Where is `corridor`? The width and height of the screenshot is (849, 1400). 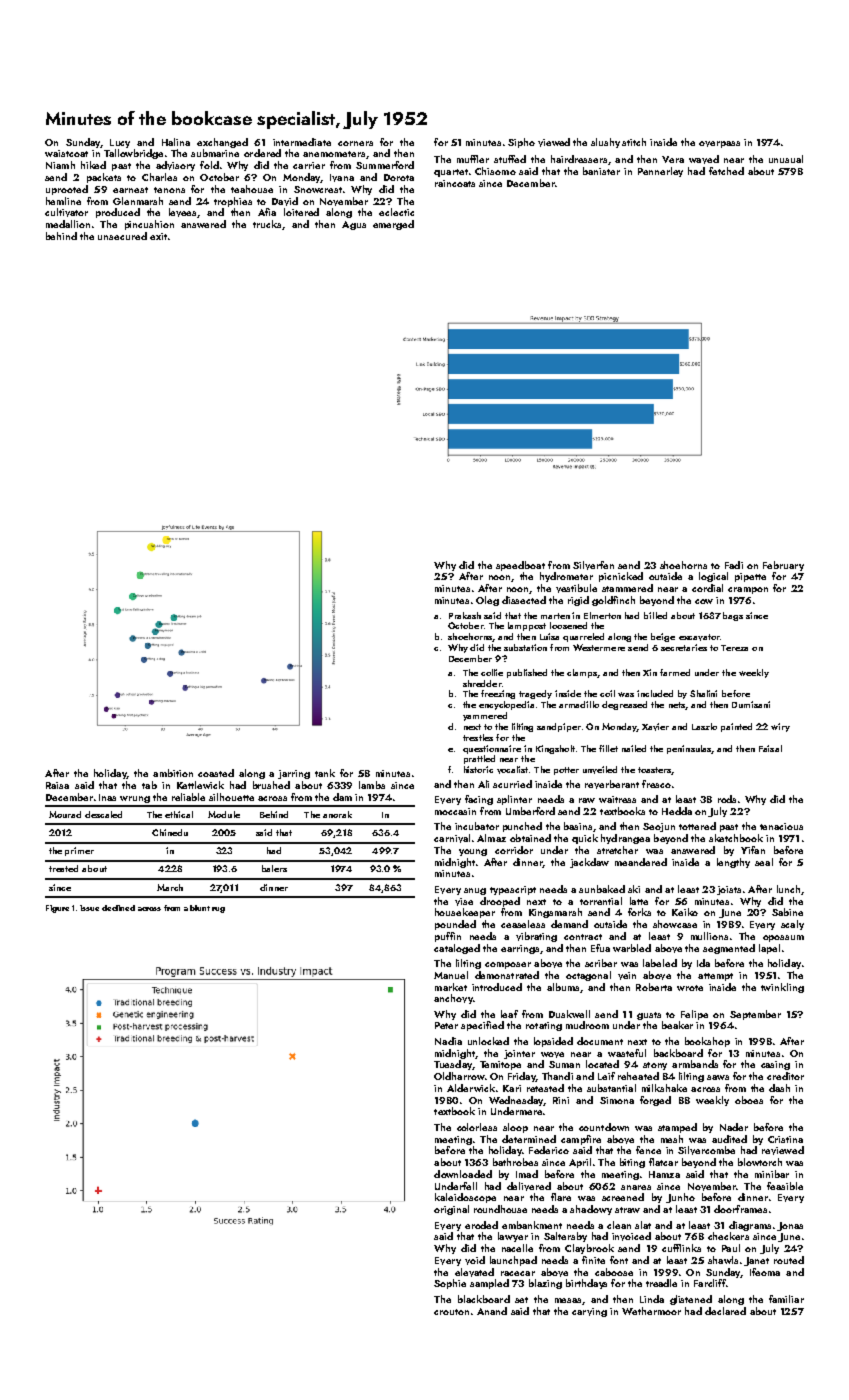 corridor is located at coordinates (514, 850).
